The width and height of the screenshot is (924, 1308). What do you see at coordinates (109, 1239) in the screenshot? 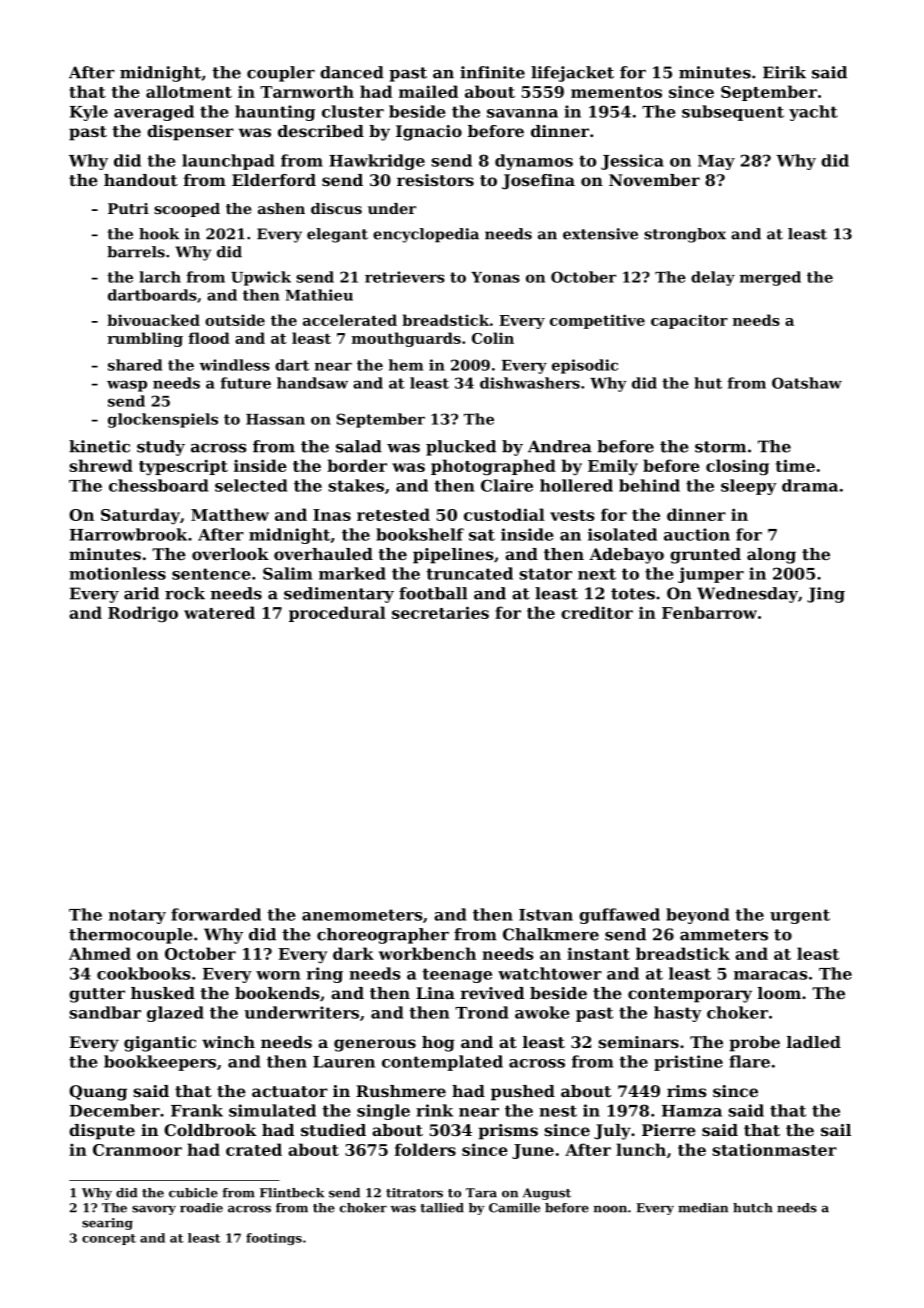
I see `concept` at bounding box center [109, 1239].
